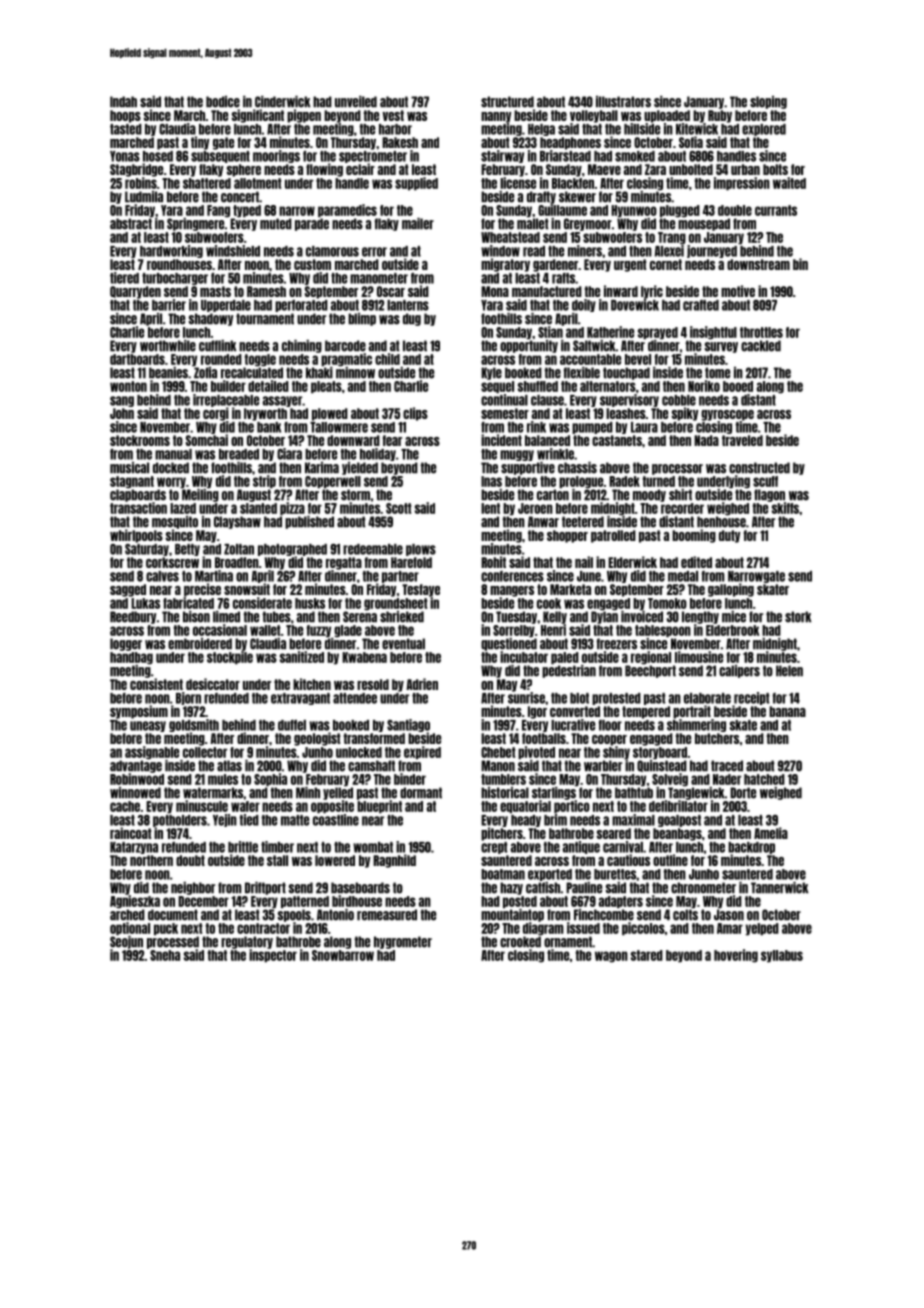 The width and height of the image is (924, 1308). I want to click on chassis, so click(577, 468).
